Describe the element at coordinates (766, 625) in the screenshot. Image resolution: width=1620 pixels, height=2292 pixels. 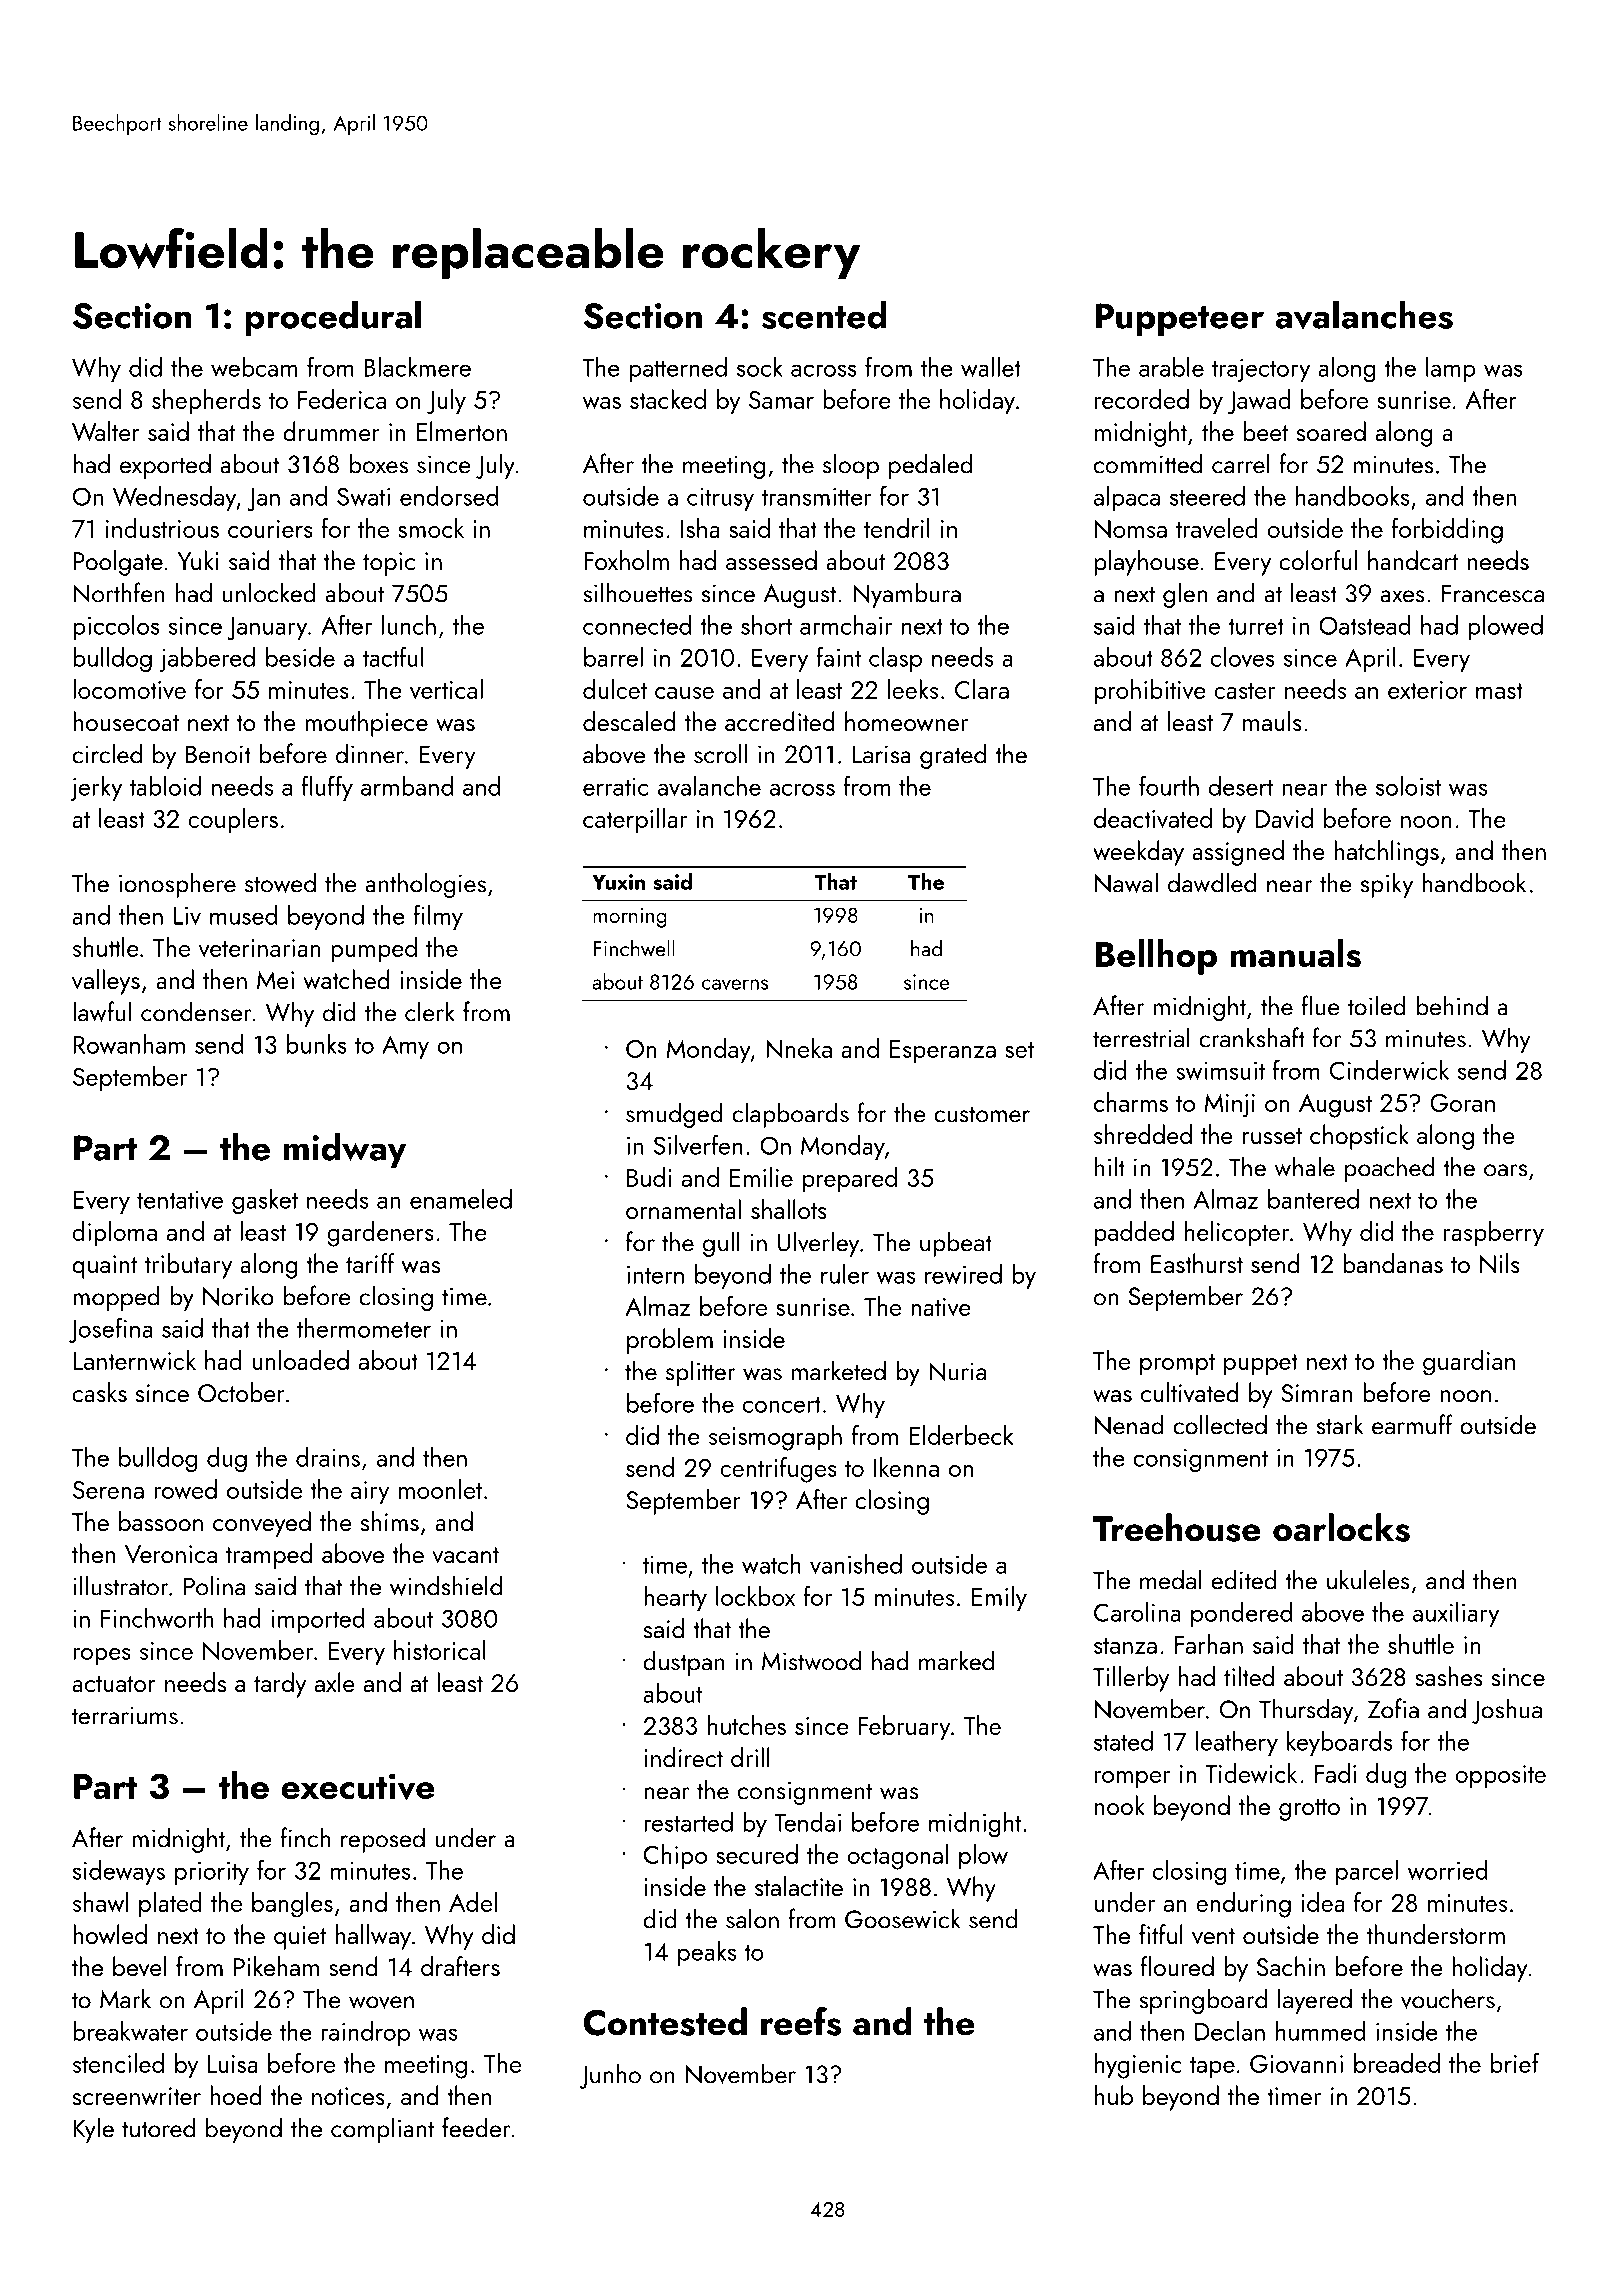
I see `short` at that location.
